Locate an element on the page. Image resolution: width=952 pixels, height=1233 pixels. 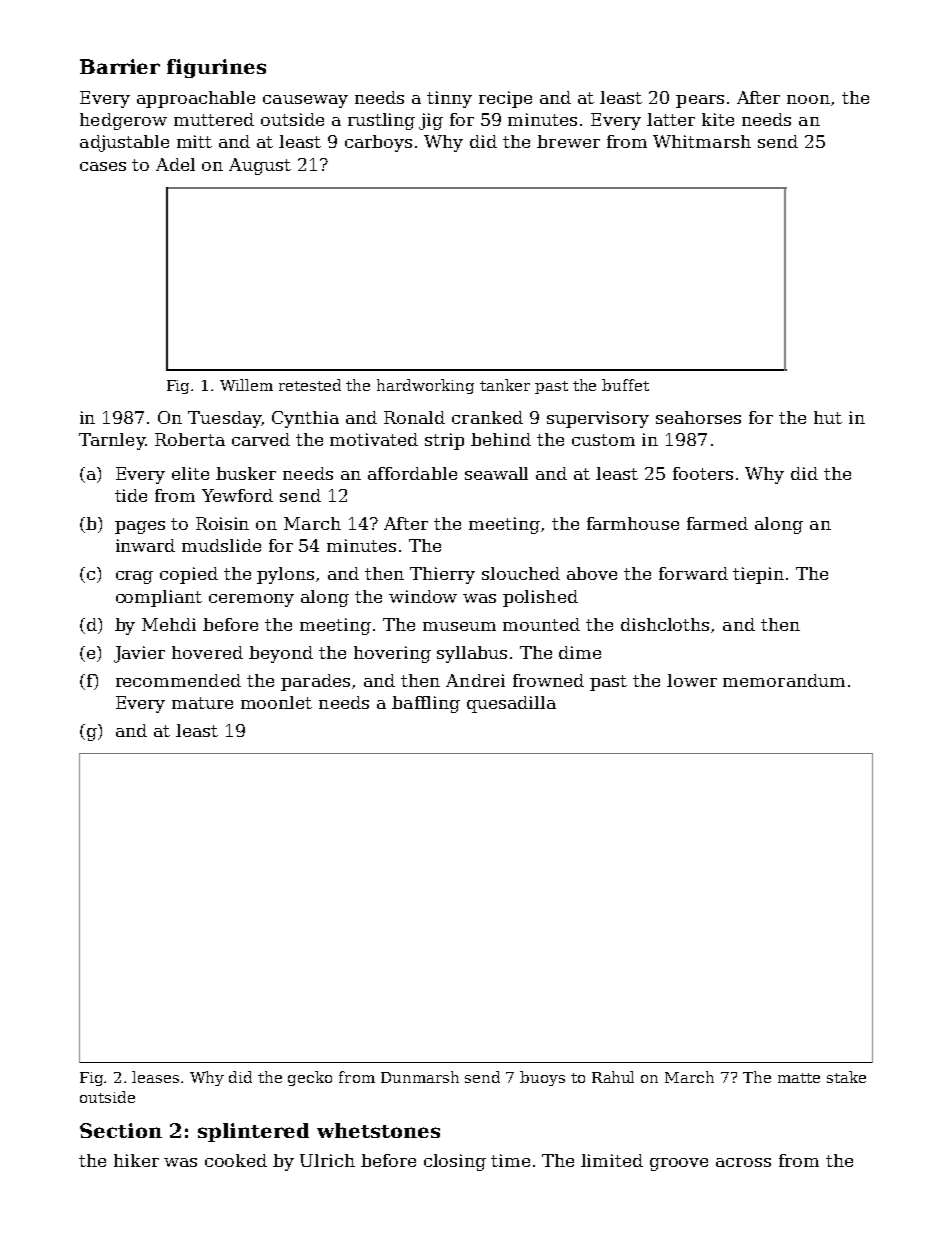
Thierry is located at coordinates (442, 575).
